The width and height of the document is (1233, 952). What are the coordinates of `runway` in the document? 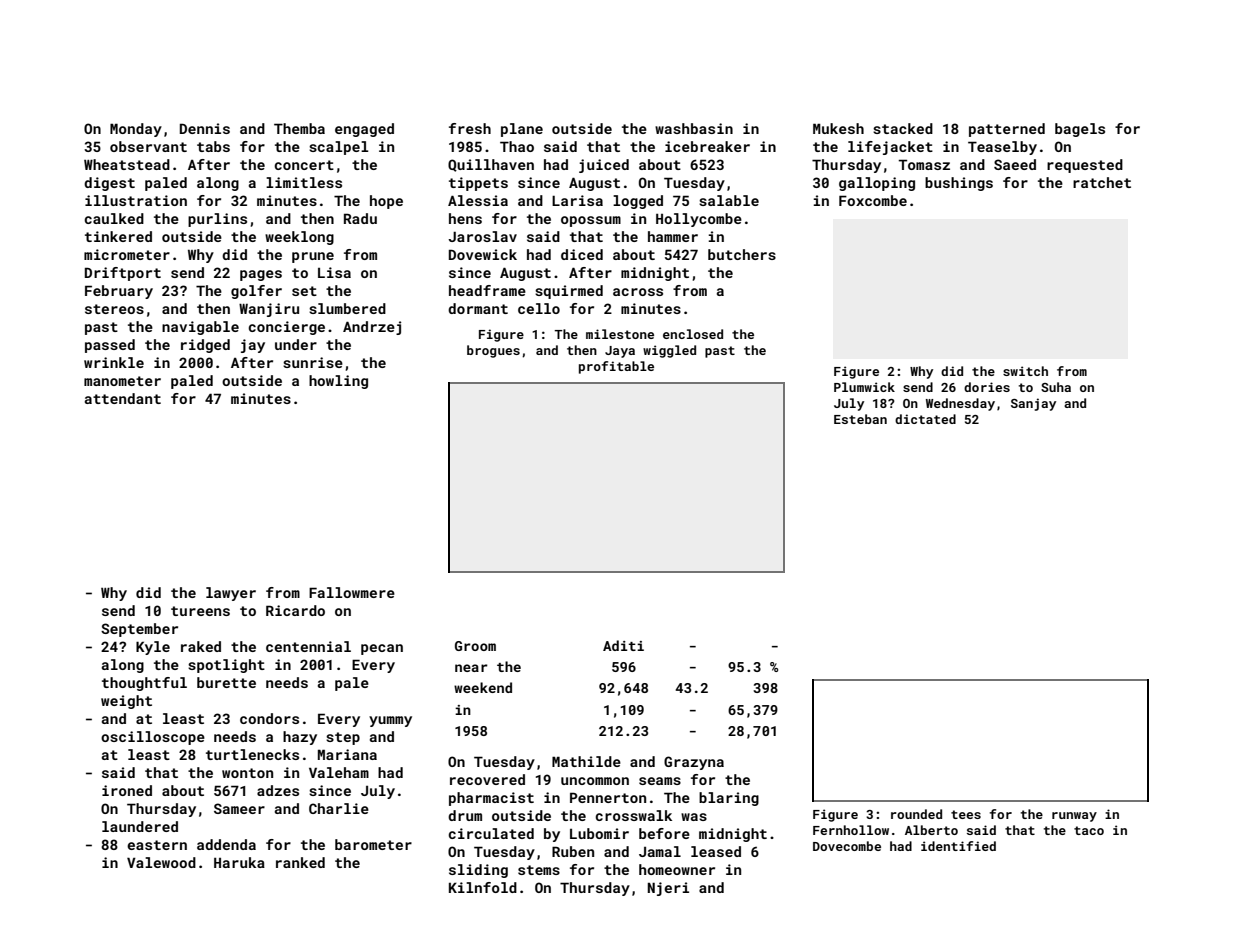 It's located at (1074, 817).
